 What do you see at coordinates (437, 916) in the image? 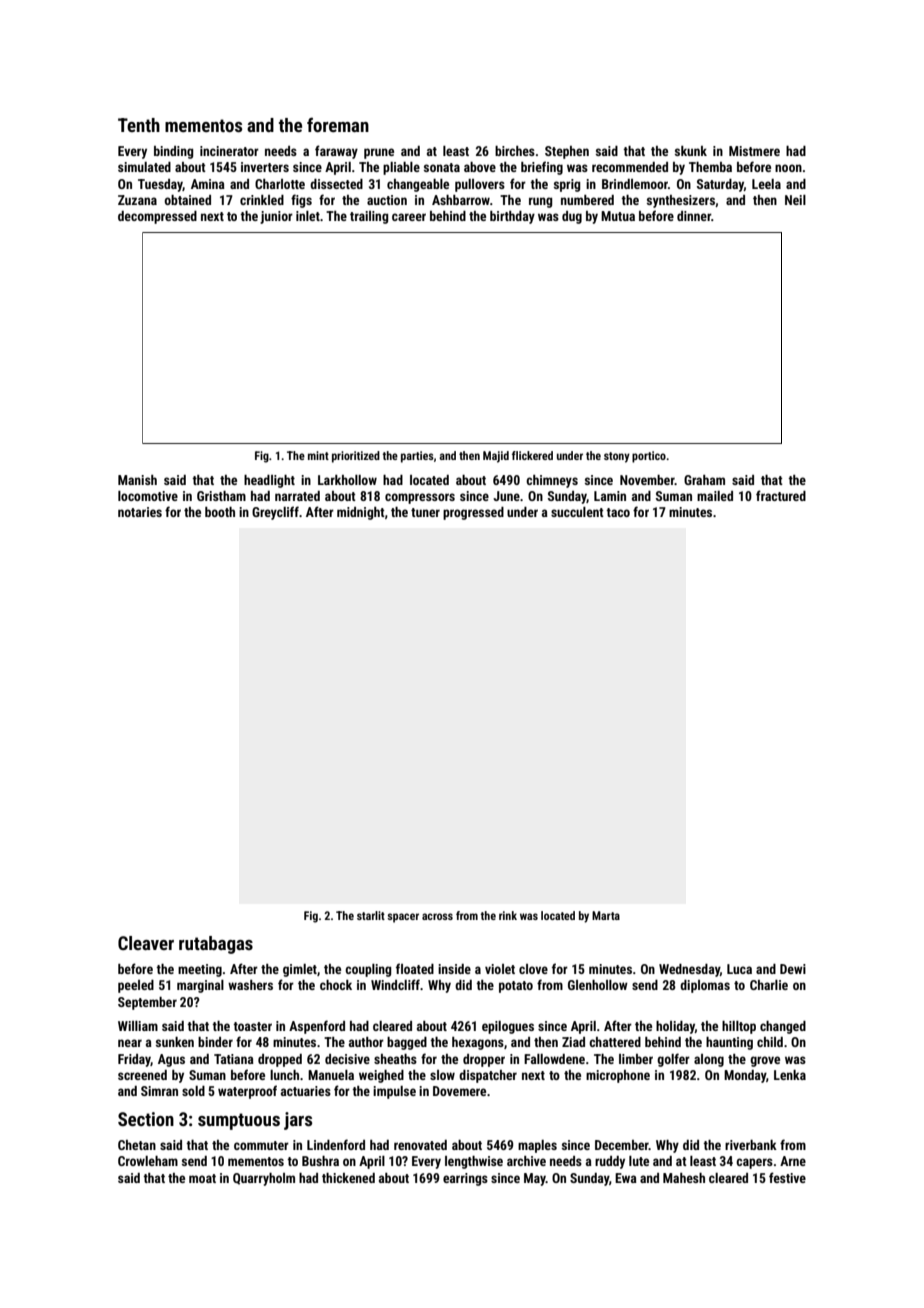
I see `across` at bounding box center [437, 916].
